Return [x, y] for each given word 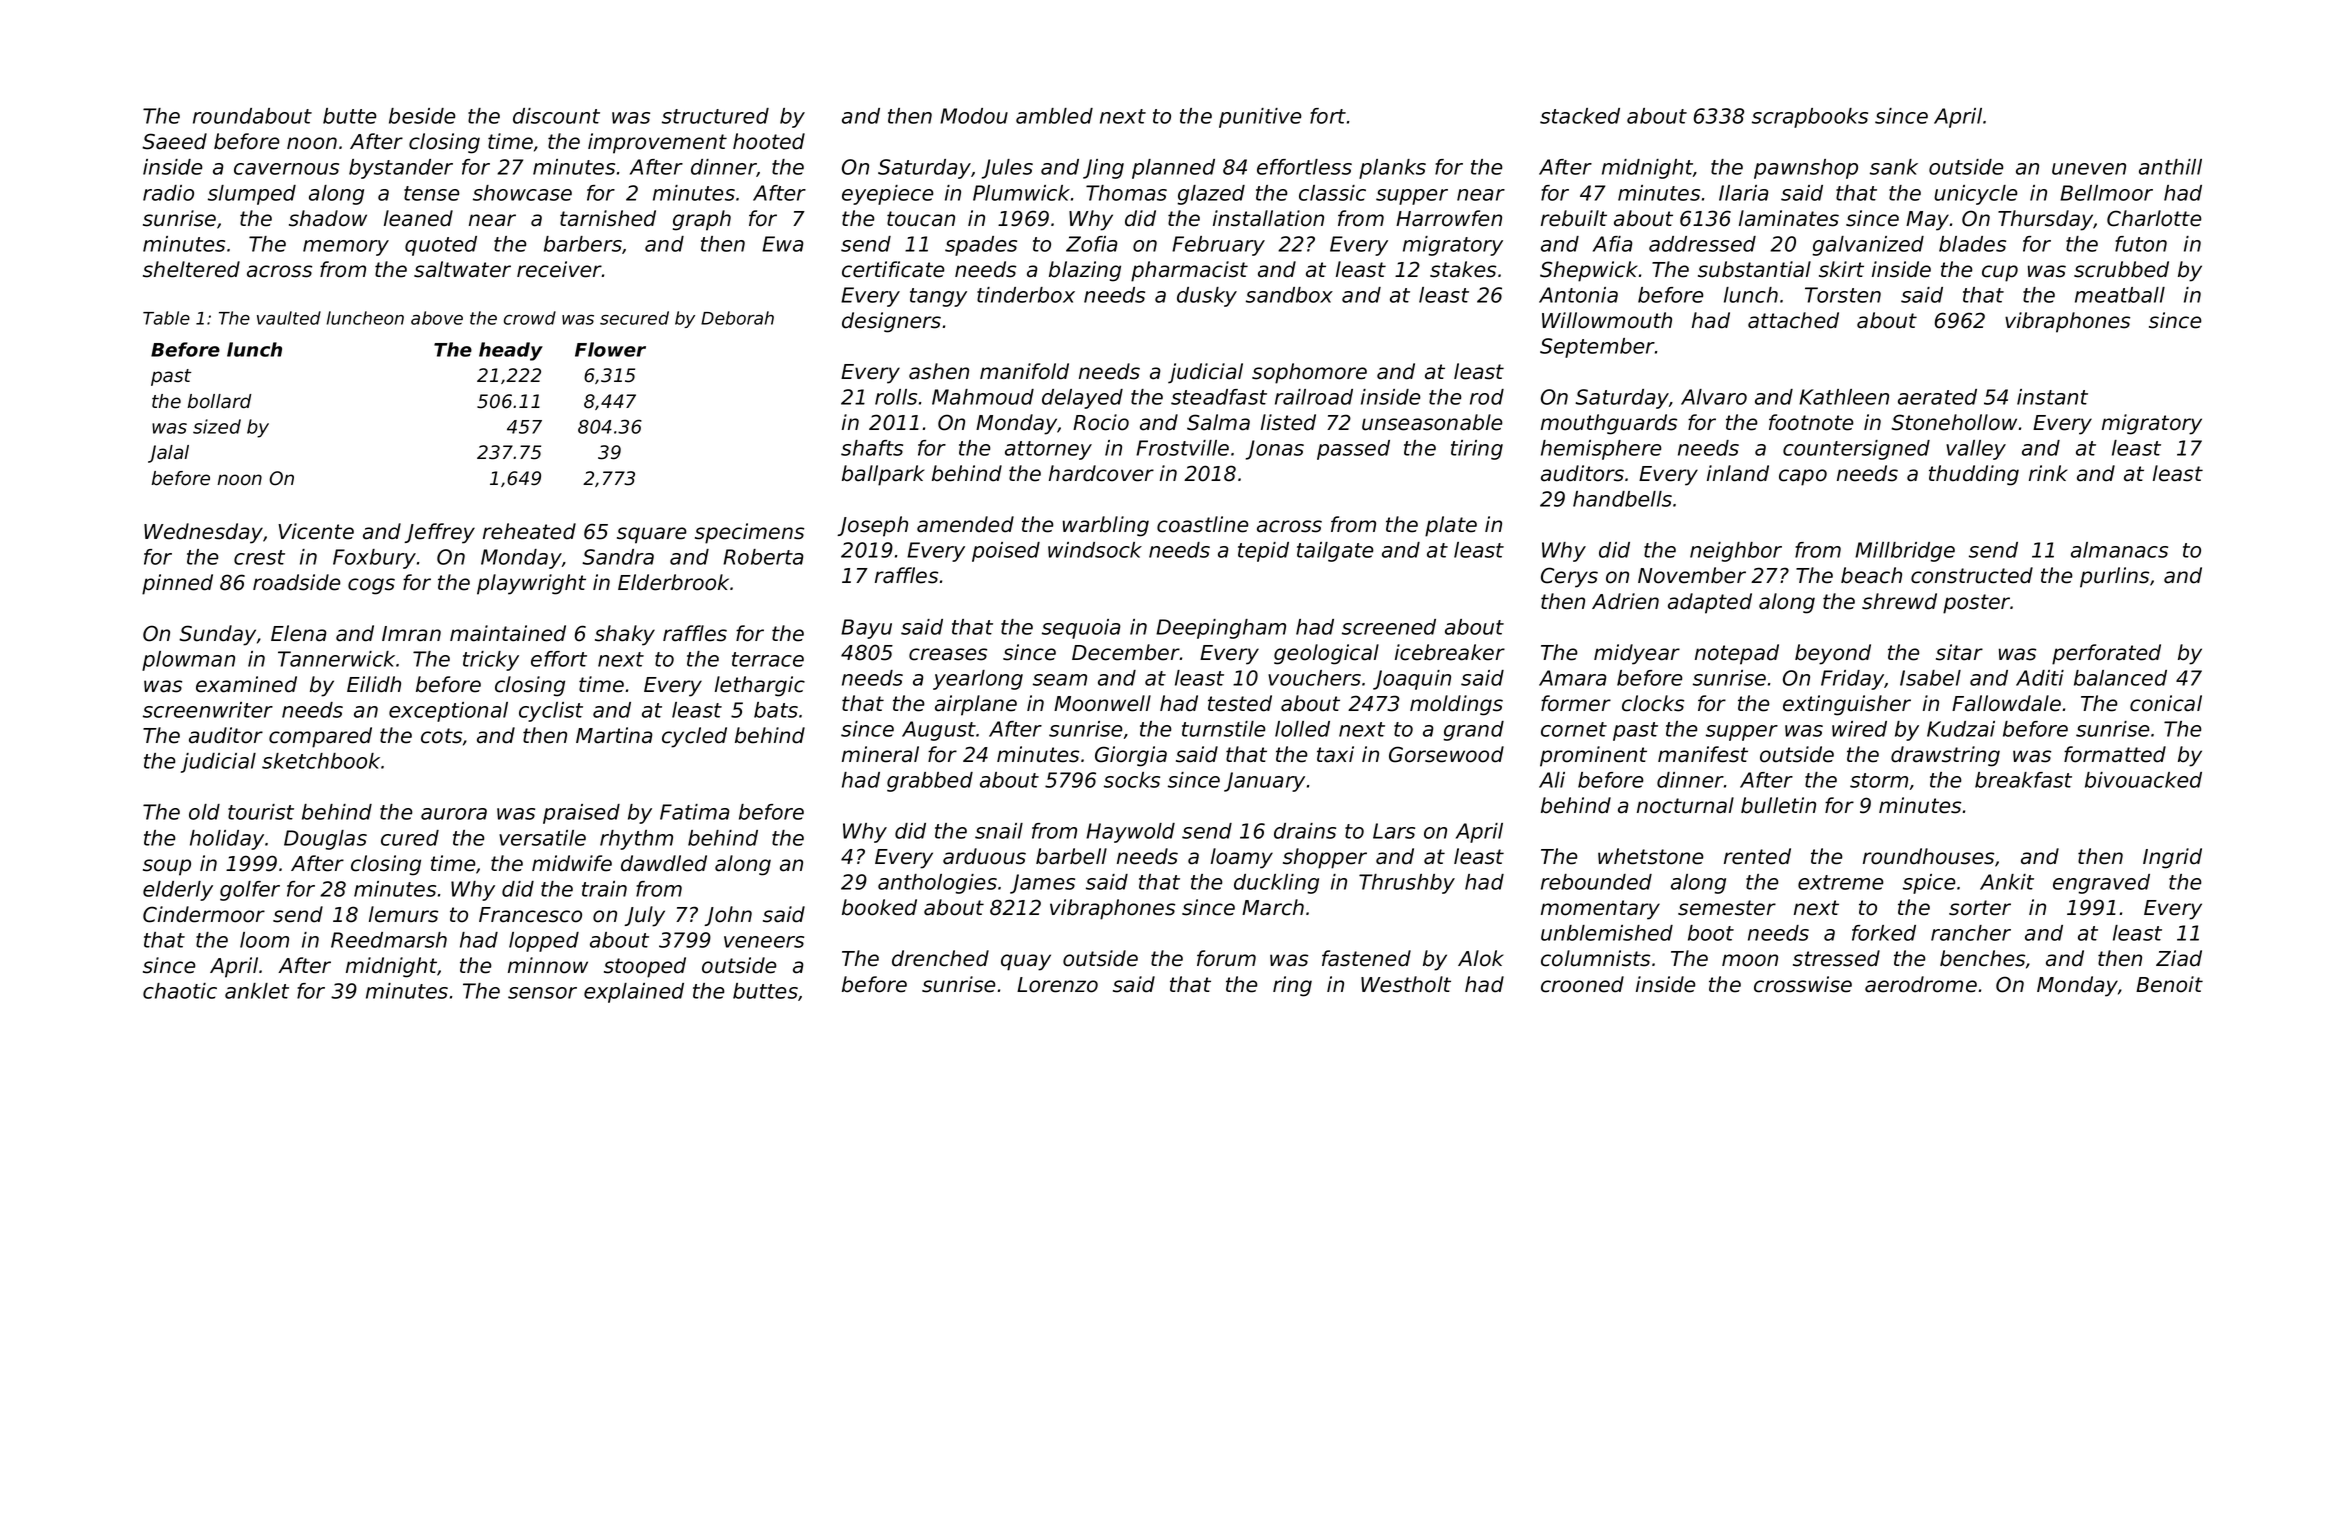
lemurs [403, 914]
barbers [583, 244]
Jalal [168, 454]
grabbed [930, 782]
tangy [938, 297]
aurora [454, 814]
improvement [657, 143]
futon [2141, 244]
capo [1803, 477]
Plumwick [1021, 193]
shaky [625, 635]
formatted [2115, 754]
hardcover [1101, 473]
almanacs [2119, 550]
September [1597, 348]
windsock [1095, 550]
